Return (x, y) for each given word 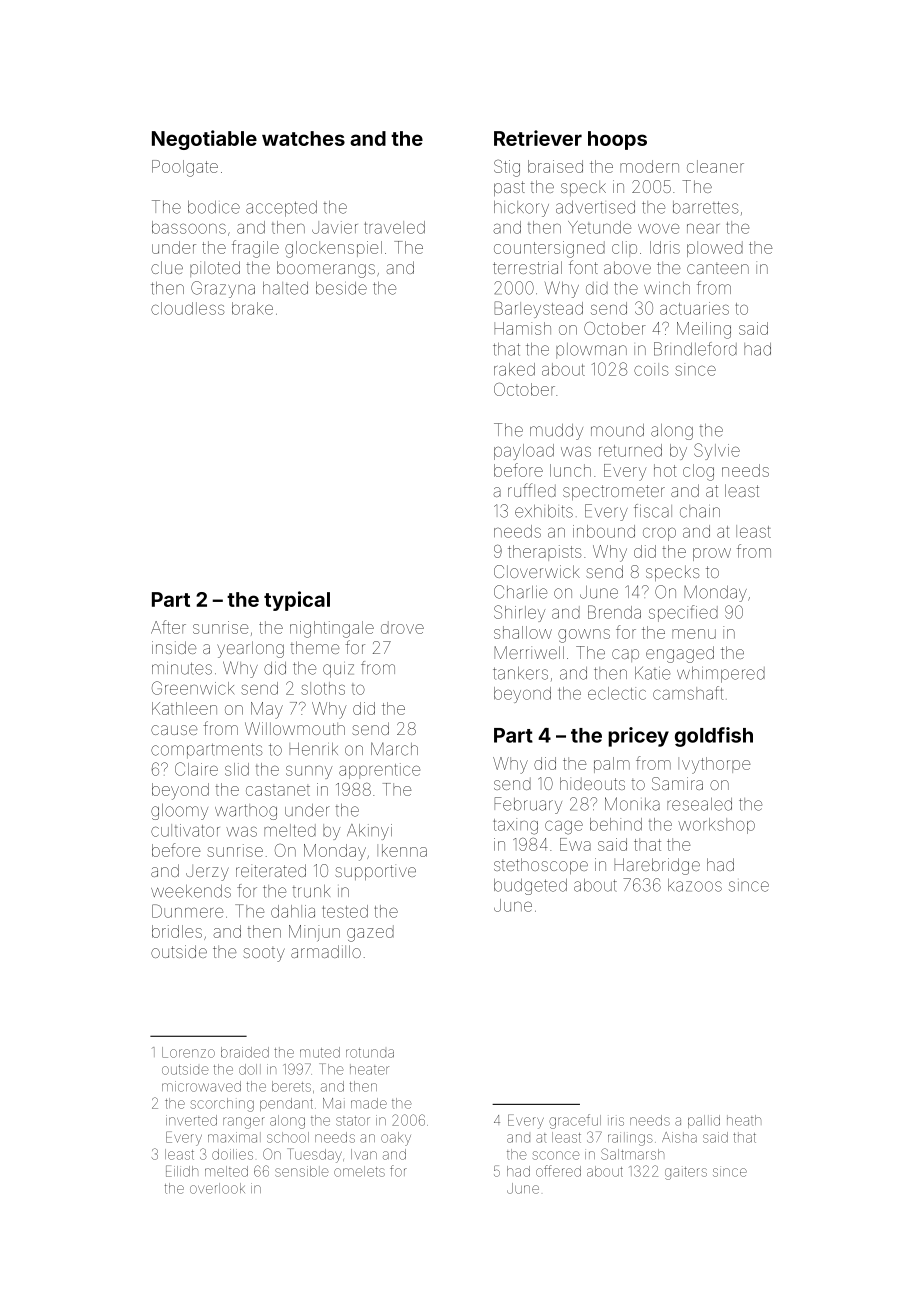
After (168, 627)
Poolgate (185, 168)
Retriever (538, 138)
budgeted (530, 887)
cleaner (715, 166)
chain (700, 511)
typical (297, 601)
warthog (246, 812)
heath (744, 1120)
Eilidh (182, 1171)
